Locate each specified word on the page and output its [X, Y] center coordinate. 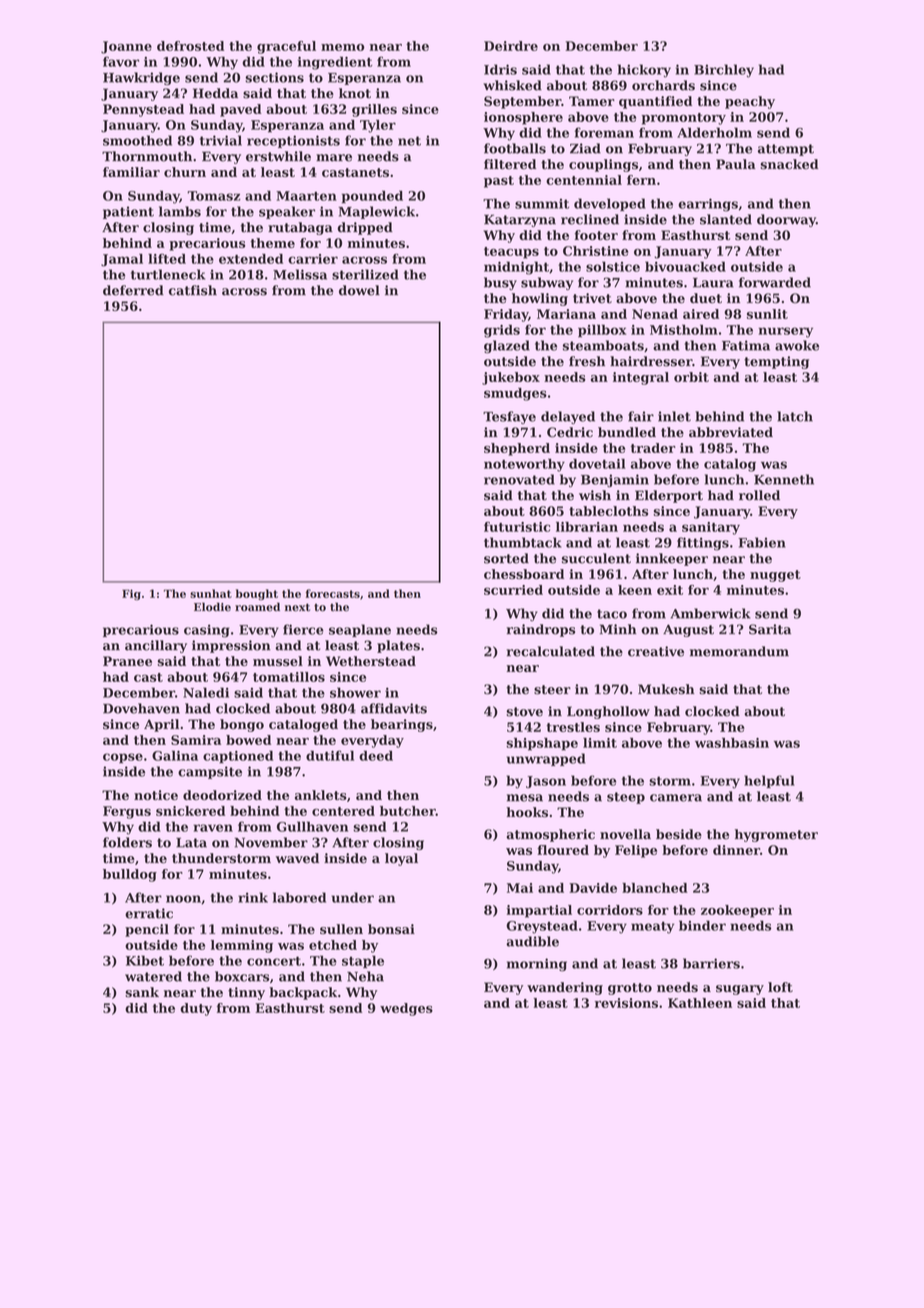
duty [196, 1009]
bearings [402, 725]
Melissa [300, 274]
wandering [565, 988]
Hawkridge [141, 78]
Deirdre [511, 46]
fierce [303, 629]
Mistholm [684, 329]
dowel [359, 290]
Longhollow [608, 712]
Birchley [724, 71]
